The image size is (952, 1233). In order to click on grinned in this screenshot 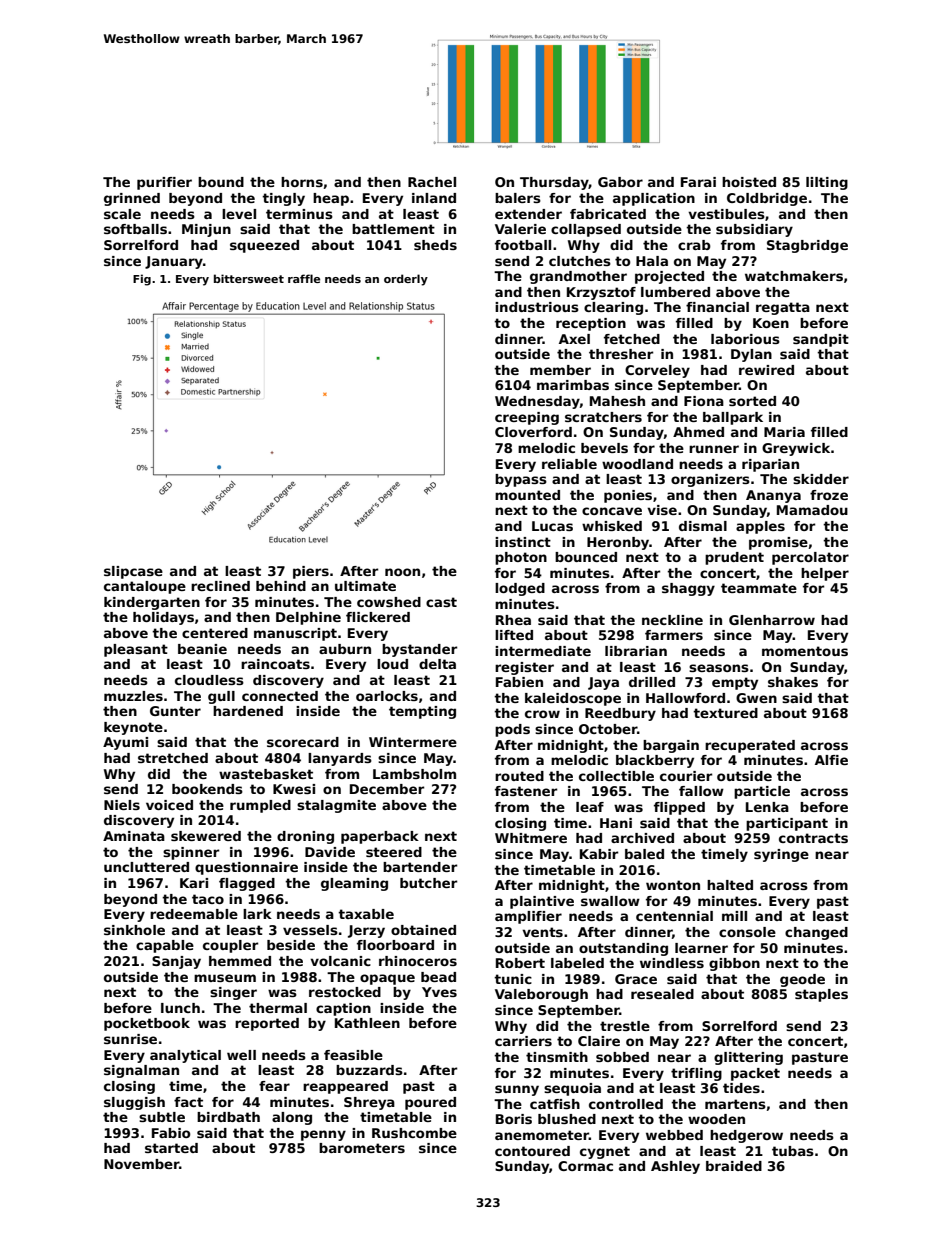, I will do `click(132, 199)`.
